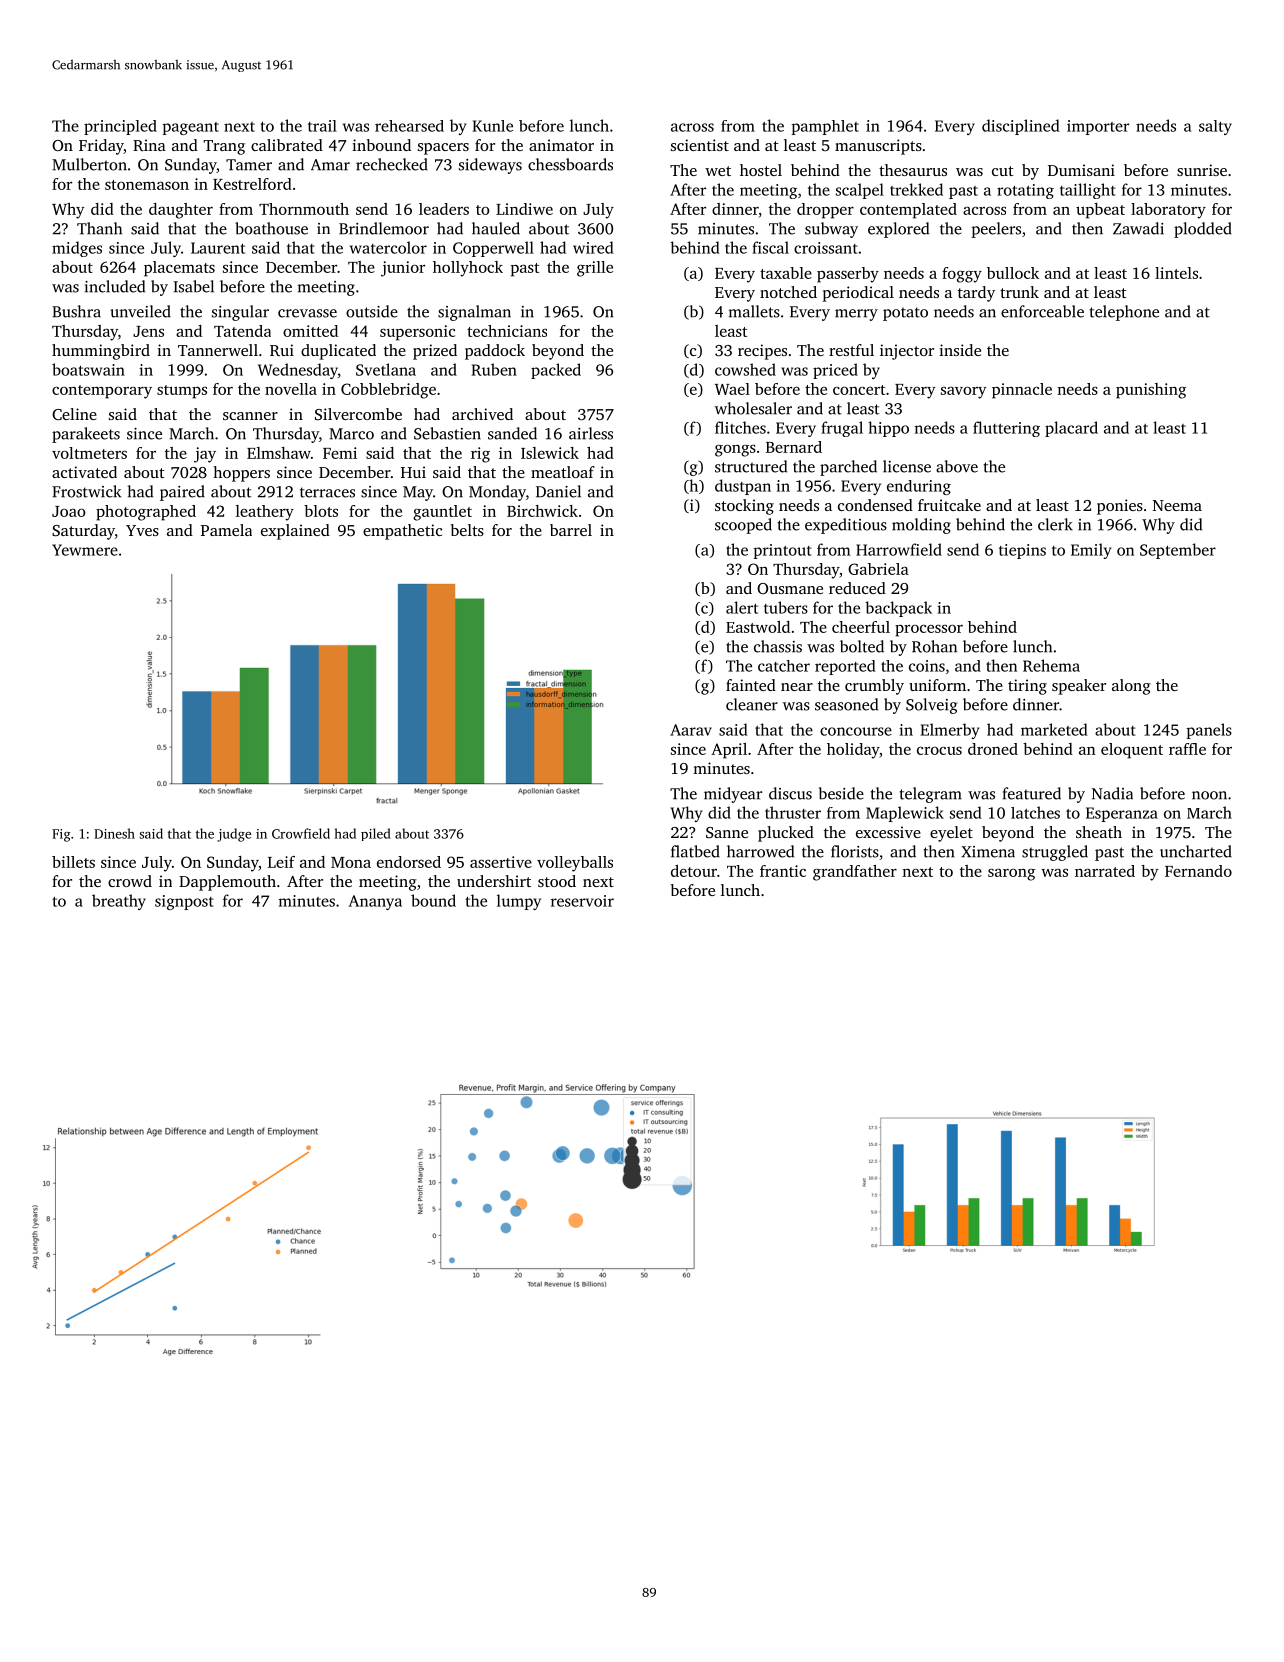  What do you see at coordinates (1124, 313) in the page?
I see `telephone` at bounding box center [1124, 313].
